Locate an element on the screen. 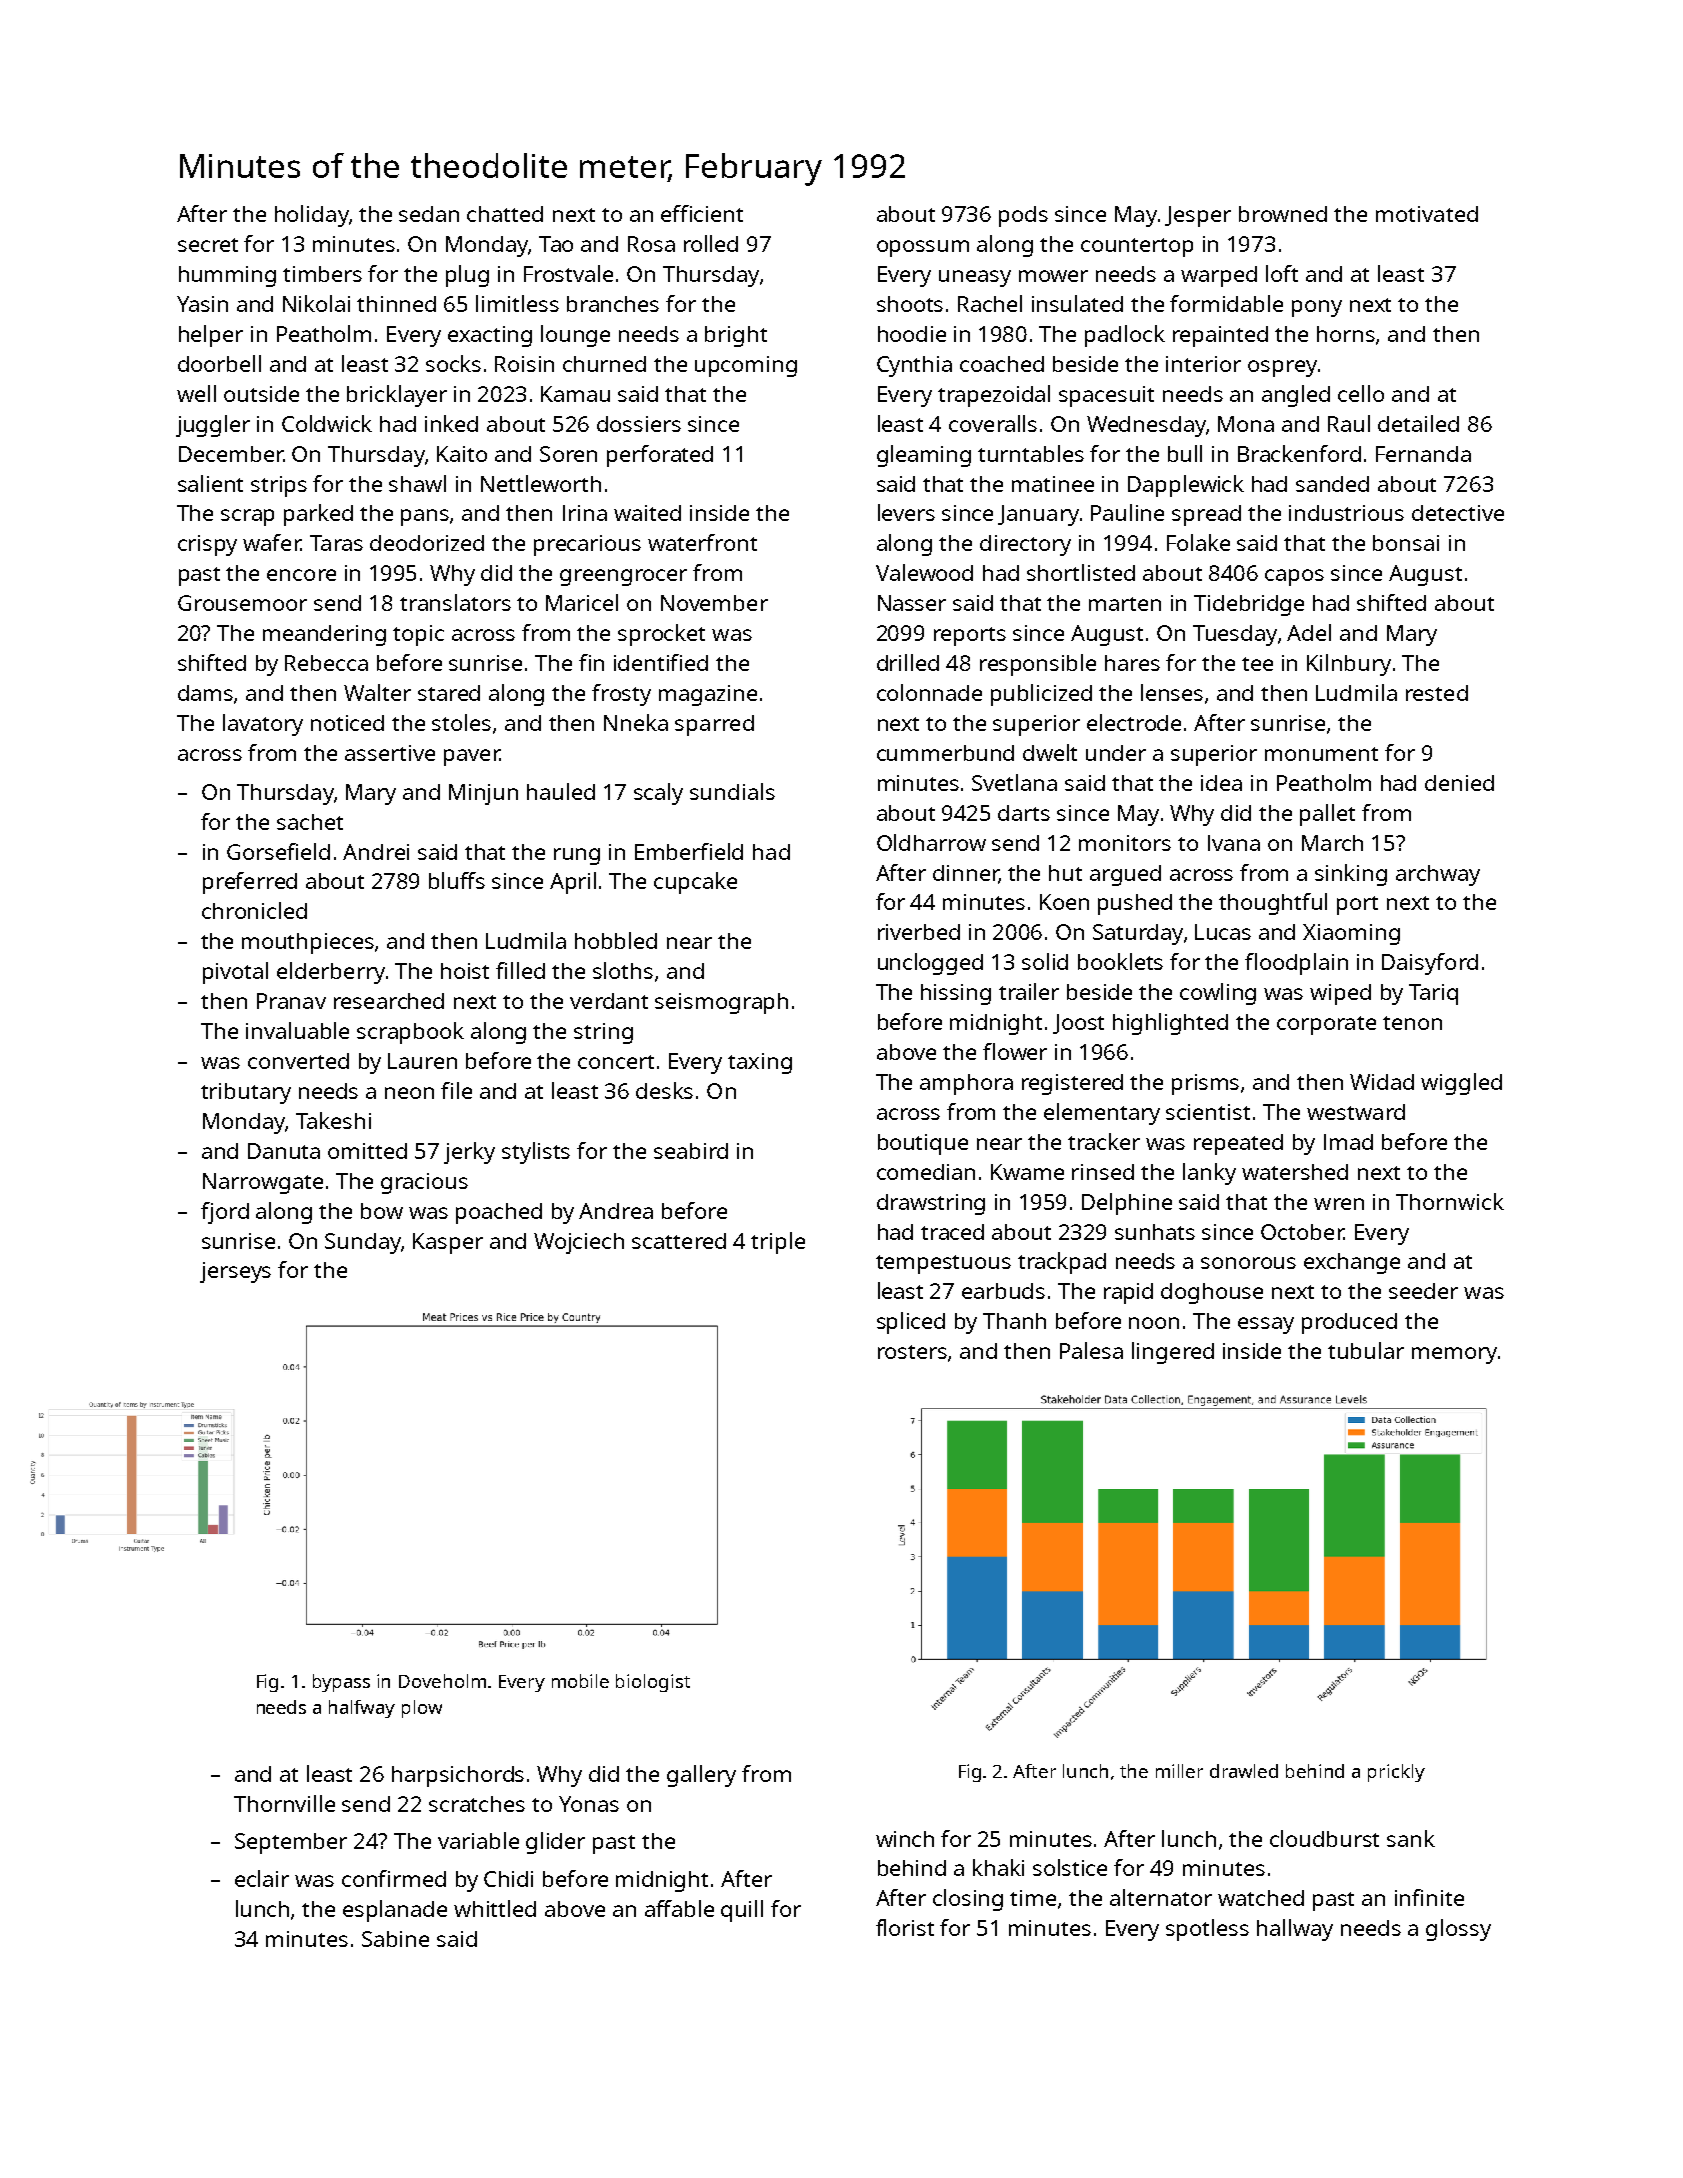 The width and height of the screenshot is (1683, 2178). rosters is located at coordinates (912, 1352).
